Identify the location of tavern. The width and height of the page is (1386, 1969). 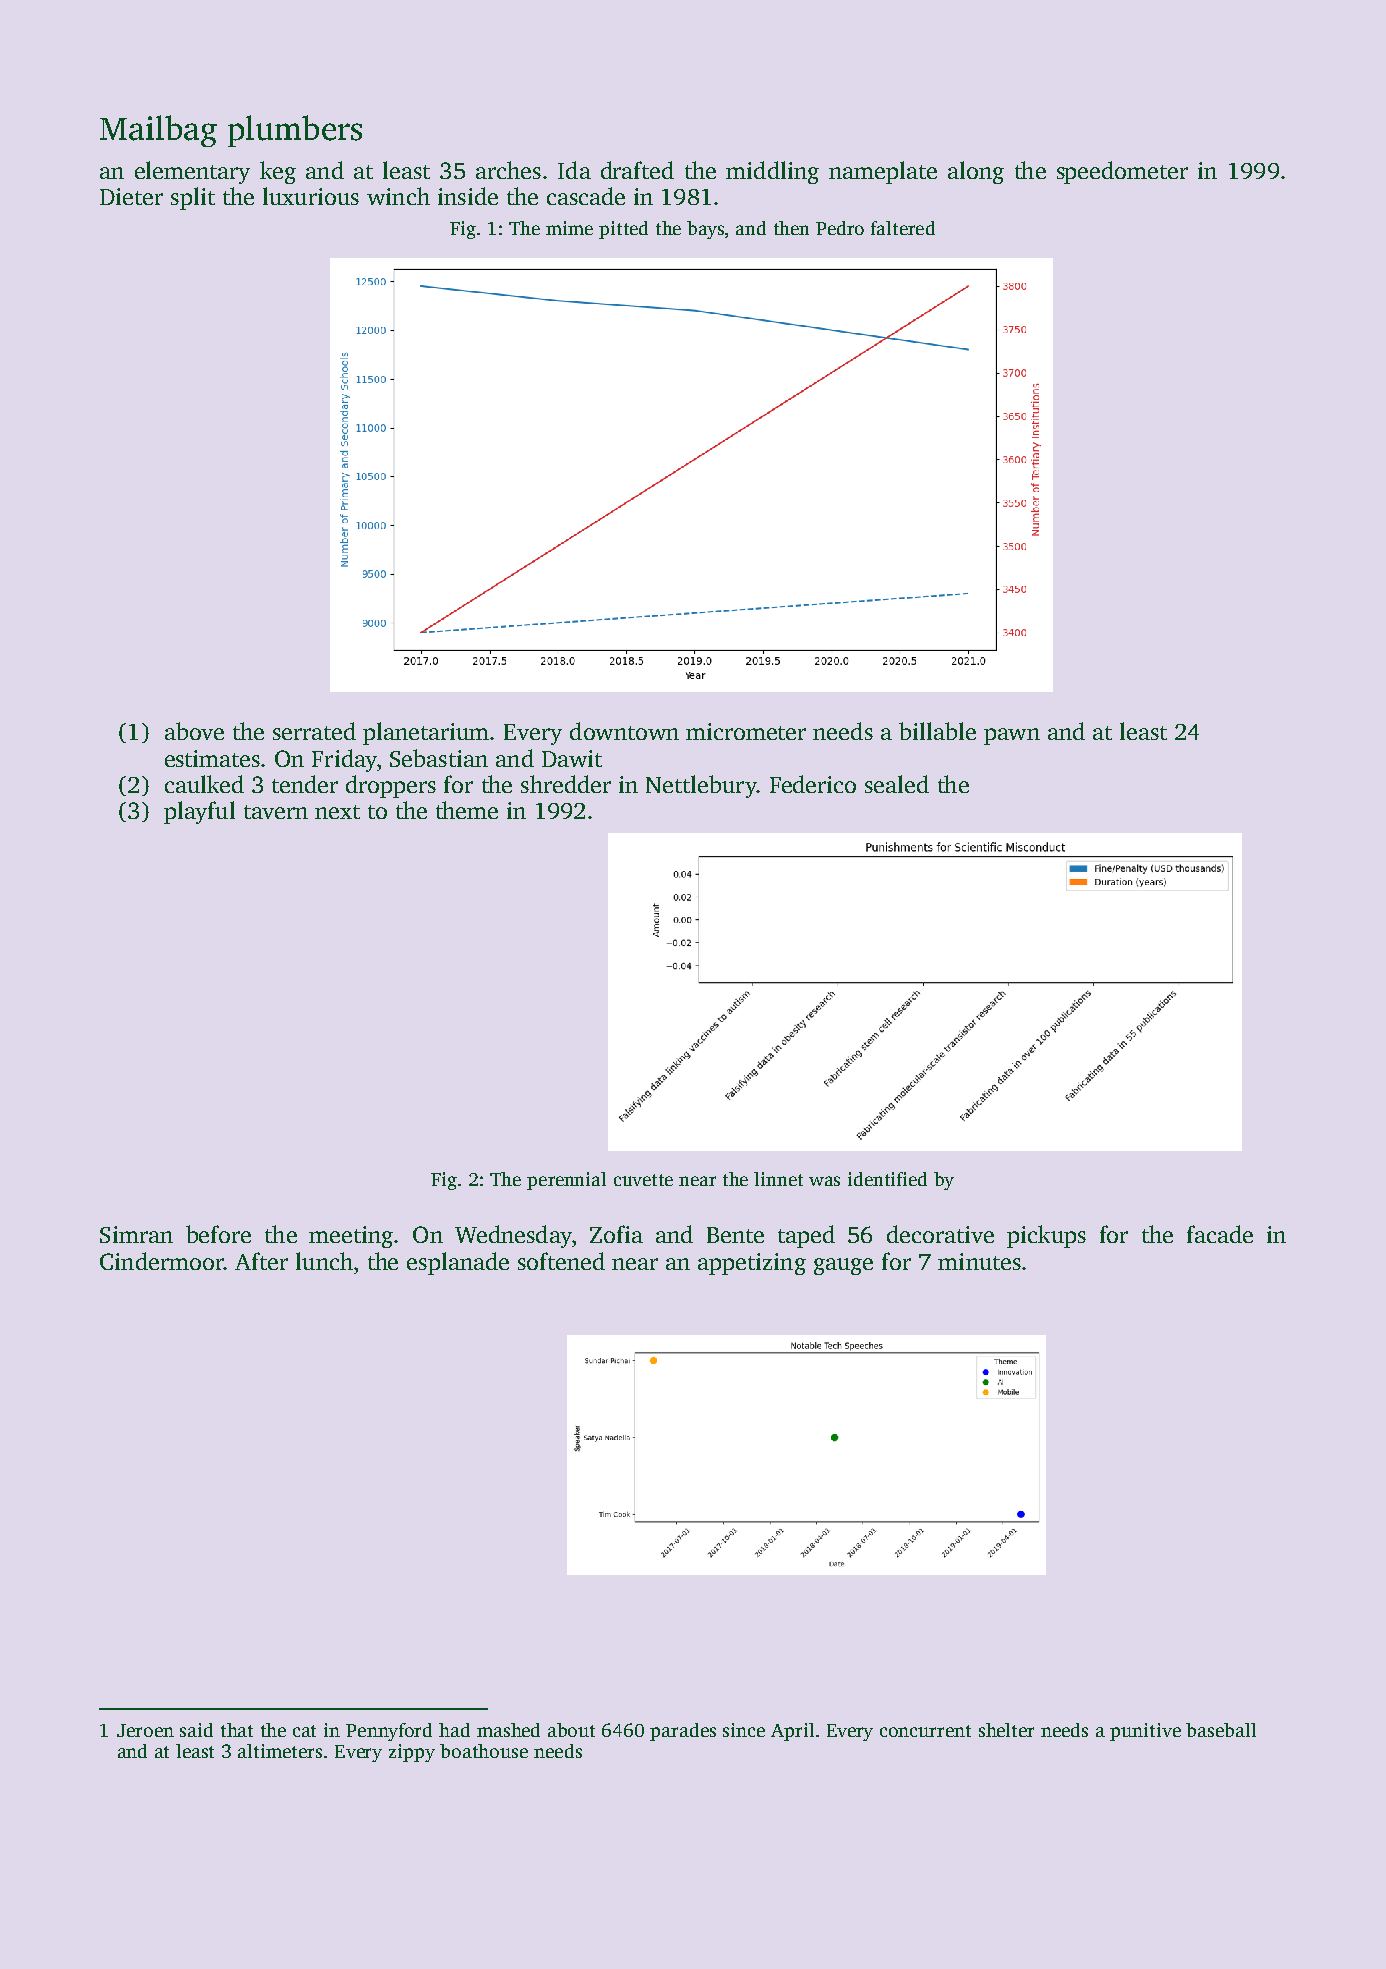
(276, 812).
